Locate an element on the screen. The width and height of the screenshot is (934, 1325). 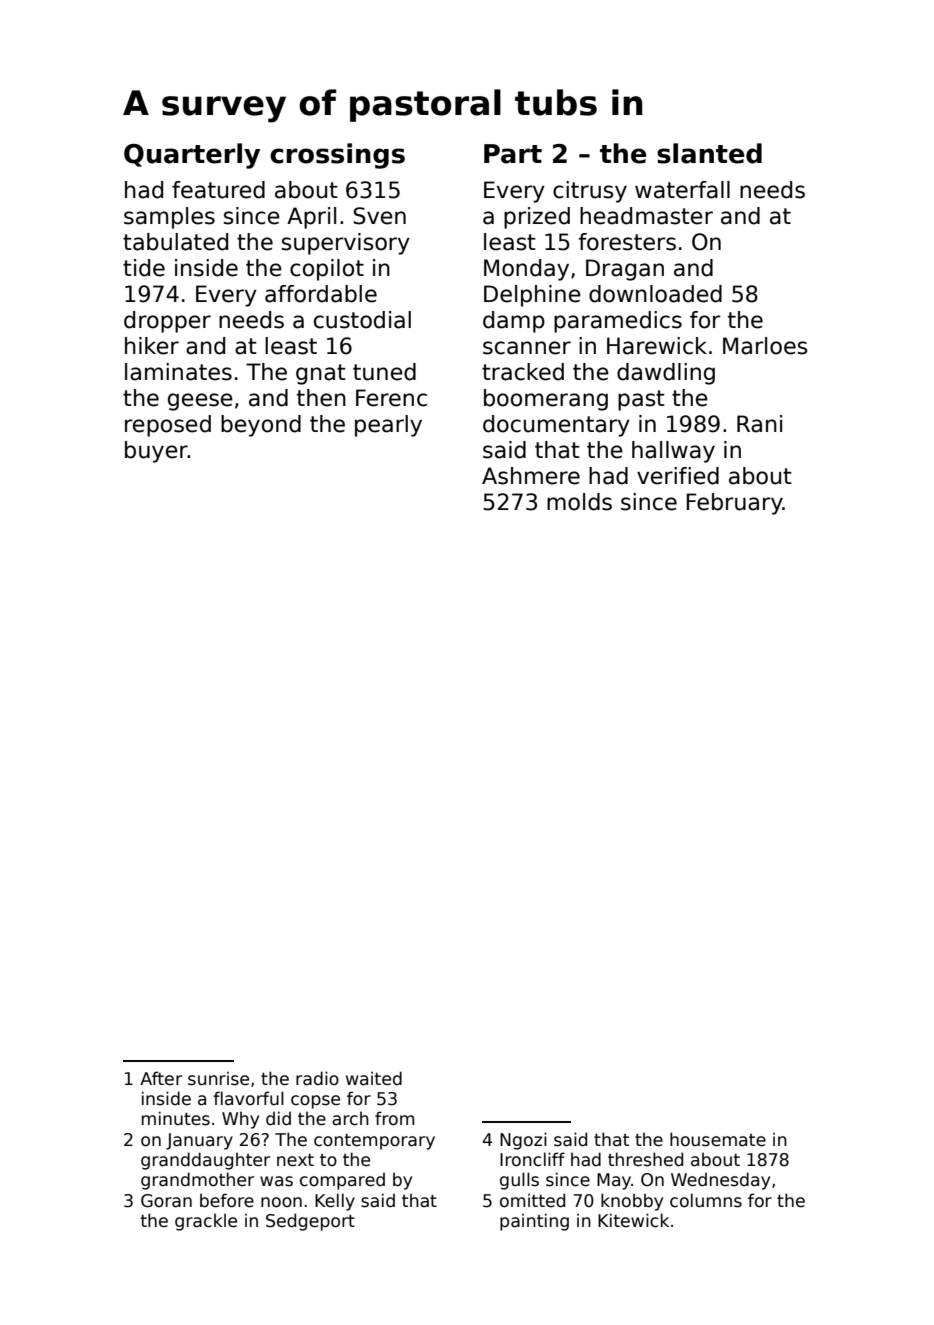
verified is located at coordinates (678, 476).
